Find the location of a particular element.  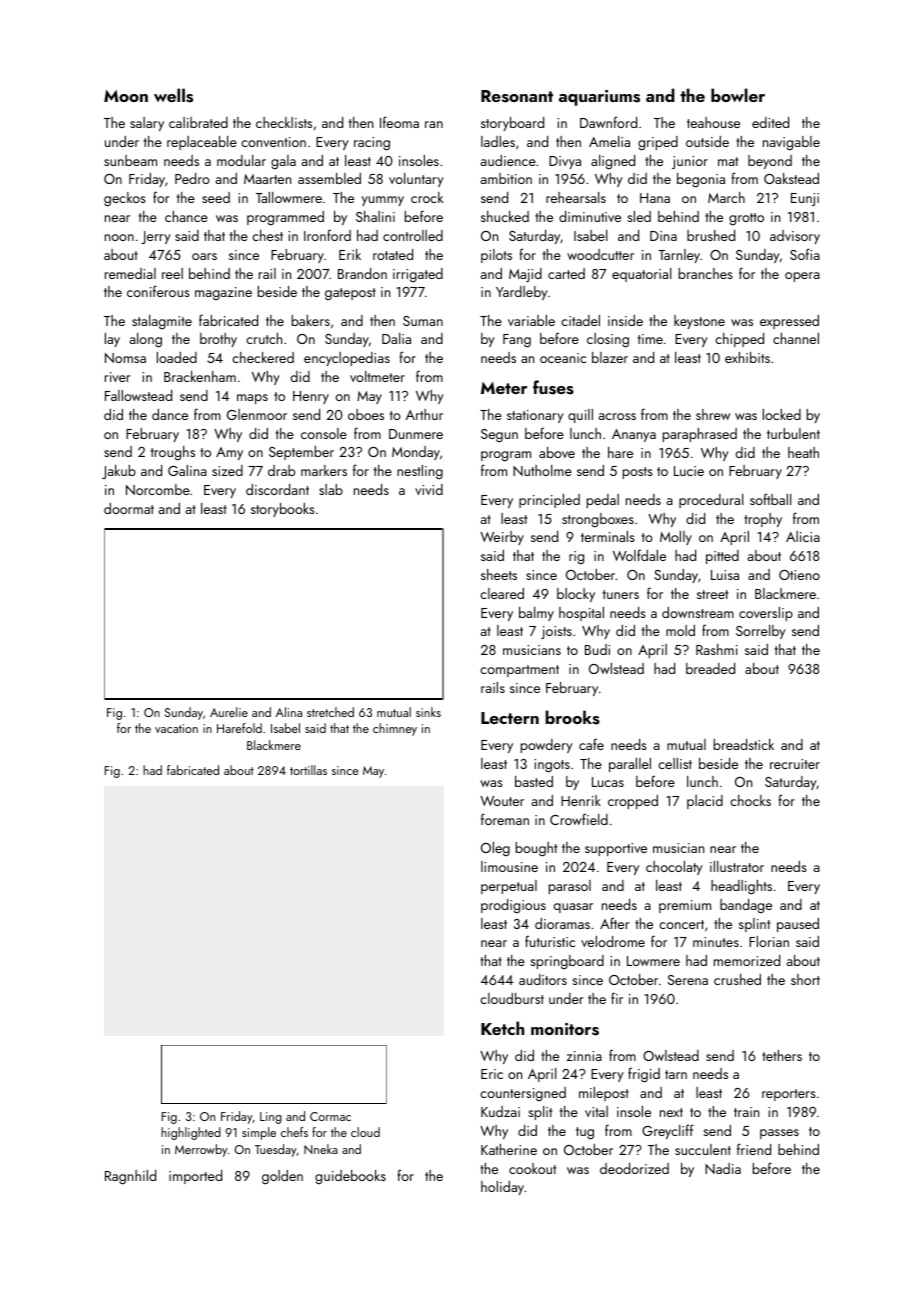

coverslip is located at coordinates (766, 614).
